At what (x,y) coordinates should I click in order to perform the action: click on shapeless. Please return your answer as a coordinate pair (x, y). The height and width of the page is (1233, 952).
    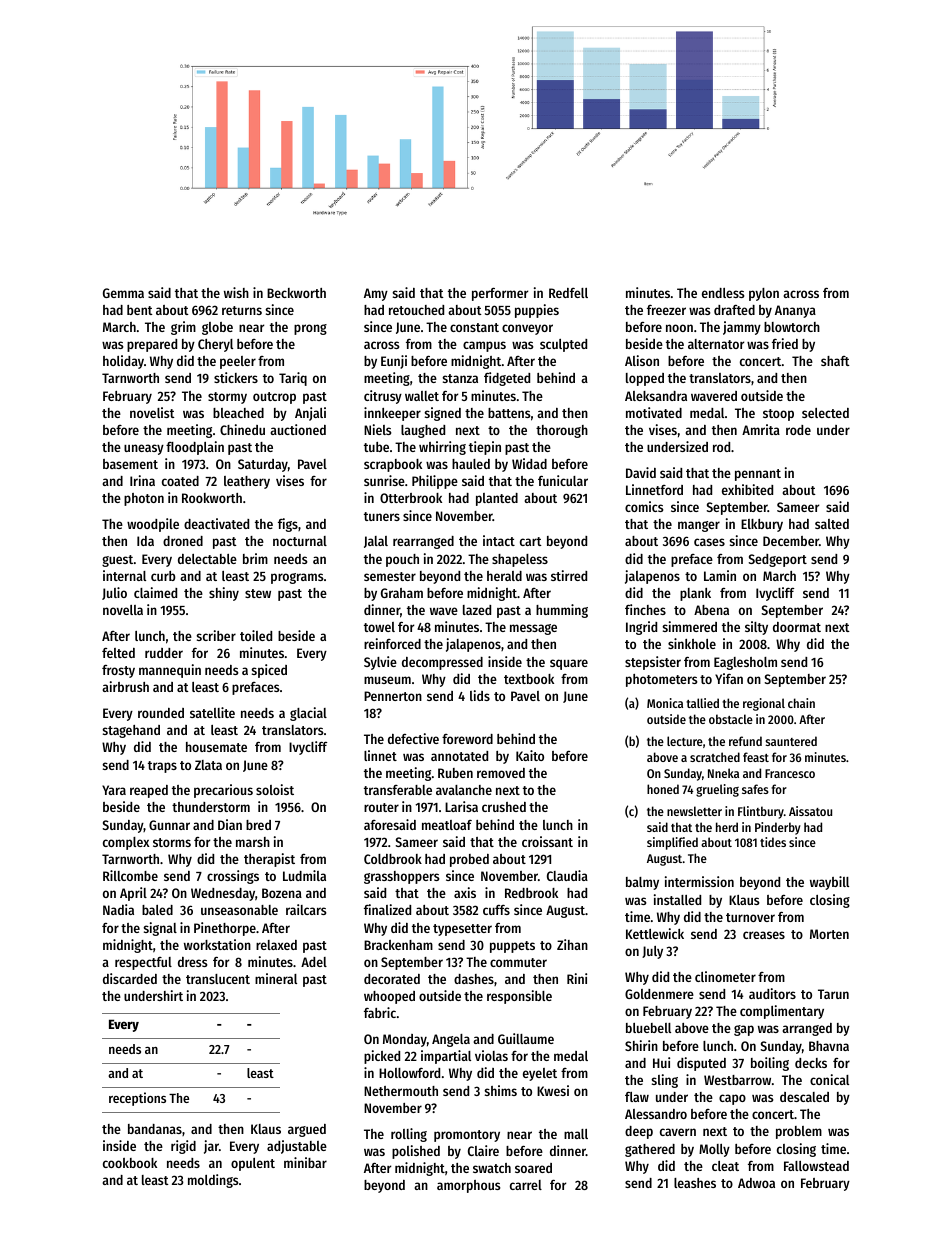
    Looking at the image, I should click on (520, 560).
